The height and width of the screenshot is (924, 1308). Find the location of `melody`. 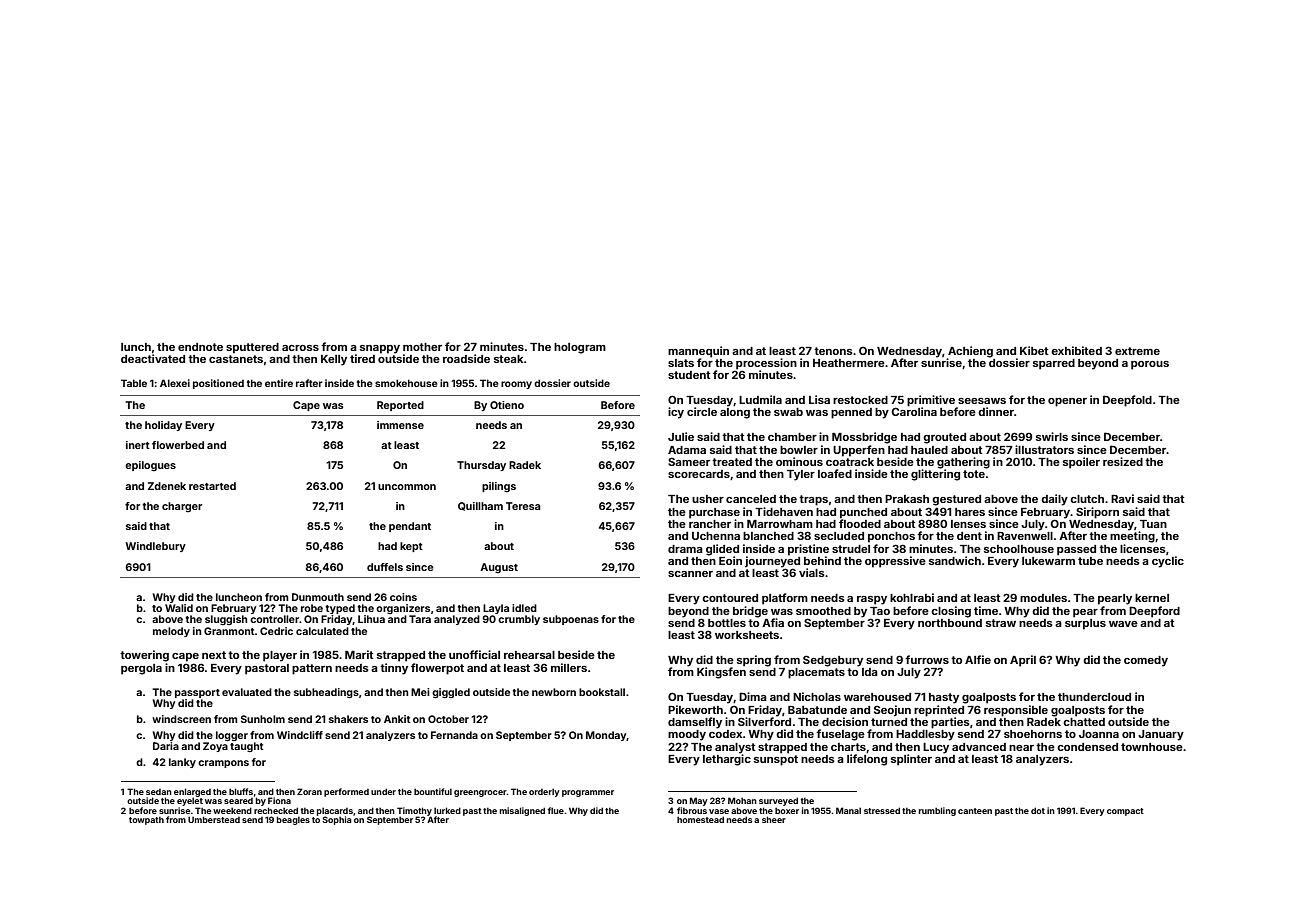

melody is located at coordinates (171, 632).
